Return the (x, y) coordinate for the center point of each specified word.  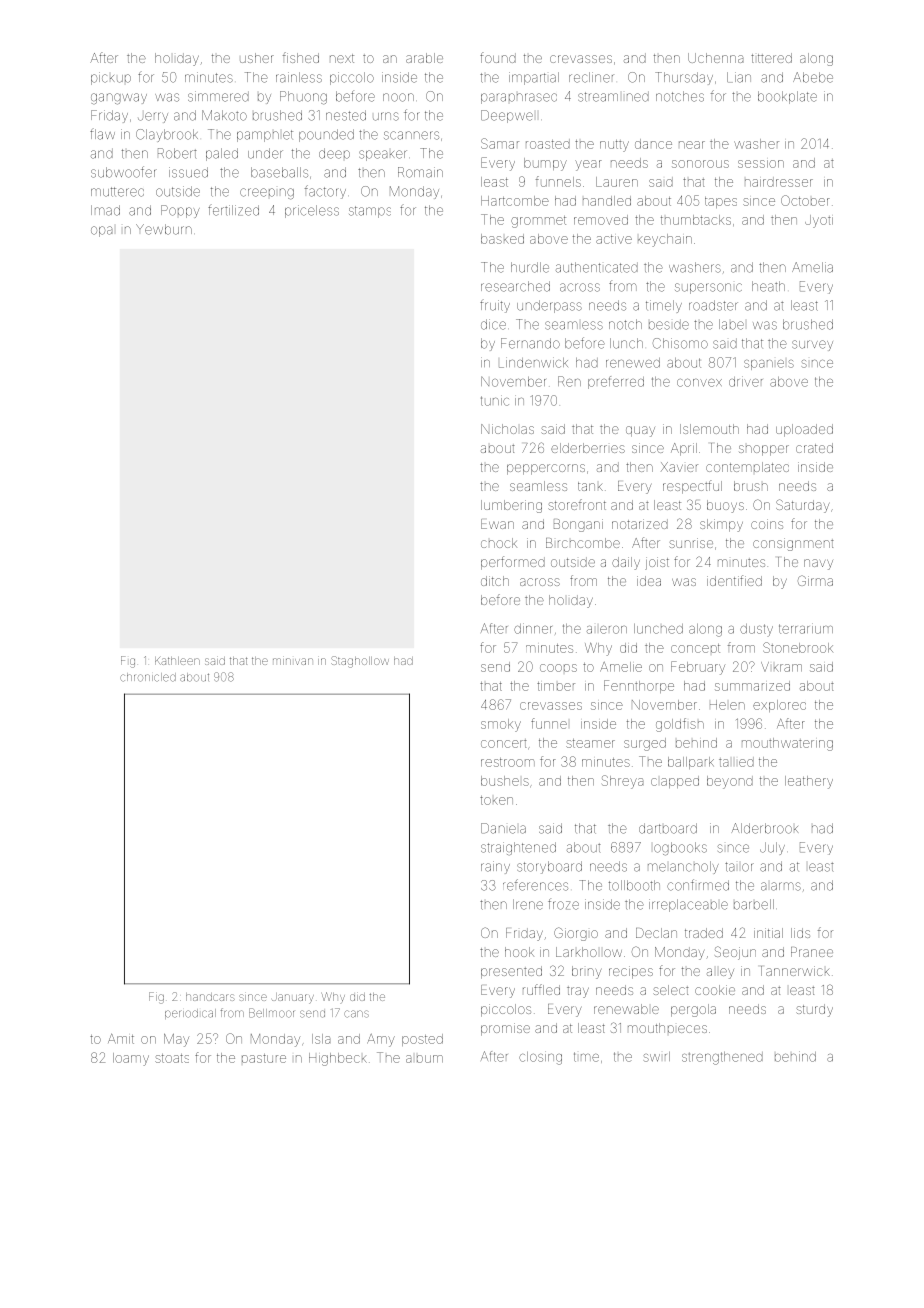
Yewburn (164, 229)
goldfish (680, 725)
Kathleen (177, 661)
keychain (665, 240)
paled (222, 154)
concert (504, 743)
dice (493, 324)
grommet (538, 222)
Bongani (578, 525)
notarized (640, 524)
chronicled (148, 677)
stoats (172, 1058)
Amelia (812, 267)
